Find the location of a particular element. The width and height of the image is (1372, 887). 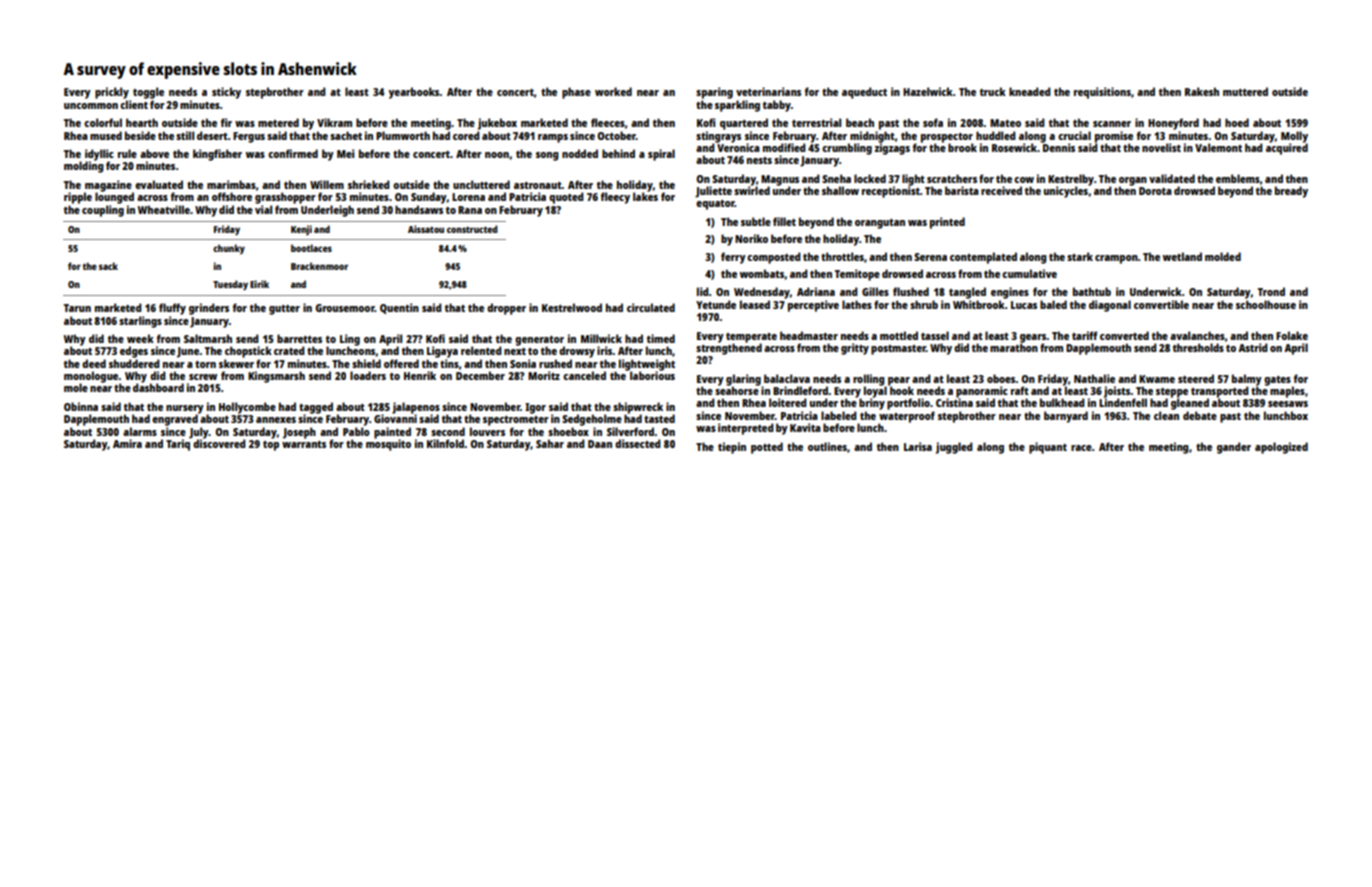

Dorota is located at coordinates (1155, 191).
